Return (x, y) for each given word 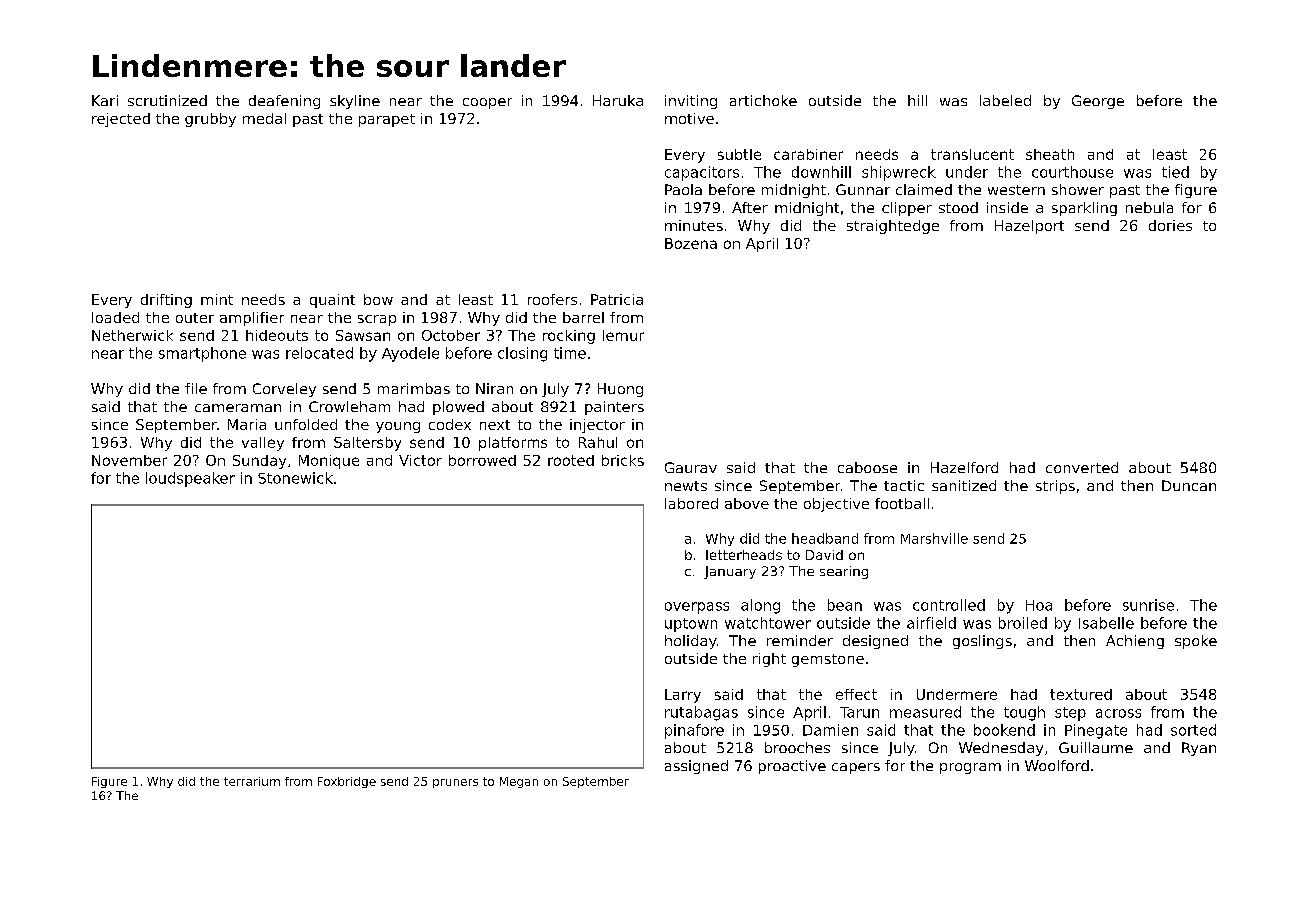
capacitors (702, 173)
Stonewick (295, 478)
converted (1082, 467)
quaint (332, 301)
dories (1170, 225)
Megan (519, 782)
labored (691, 503)
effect (856, 694)
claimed (924, 189)
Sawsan (363, 335)
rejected (121, 120)
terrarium (252, 781)
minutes (694, 225)
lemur (623, 335)
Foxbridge (347, 782)
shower (1078, 189)
